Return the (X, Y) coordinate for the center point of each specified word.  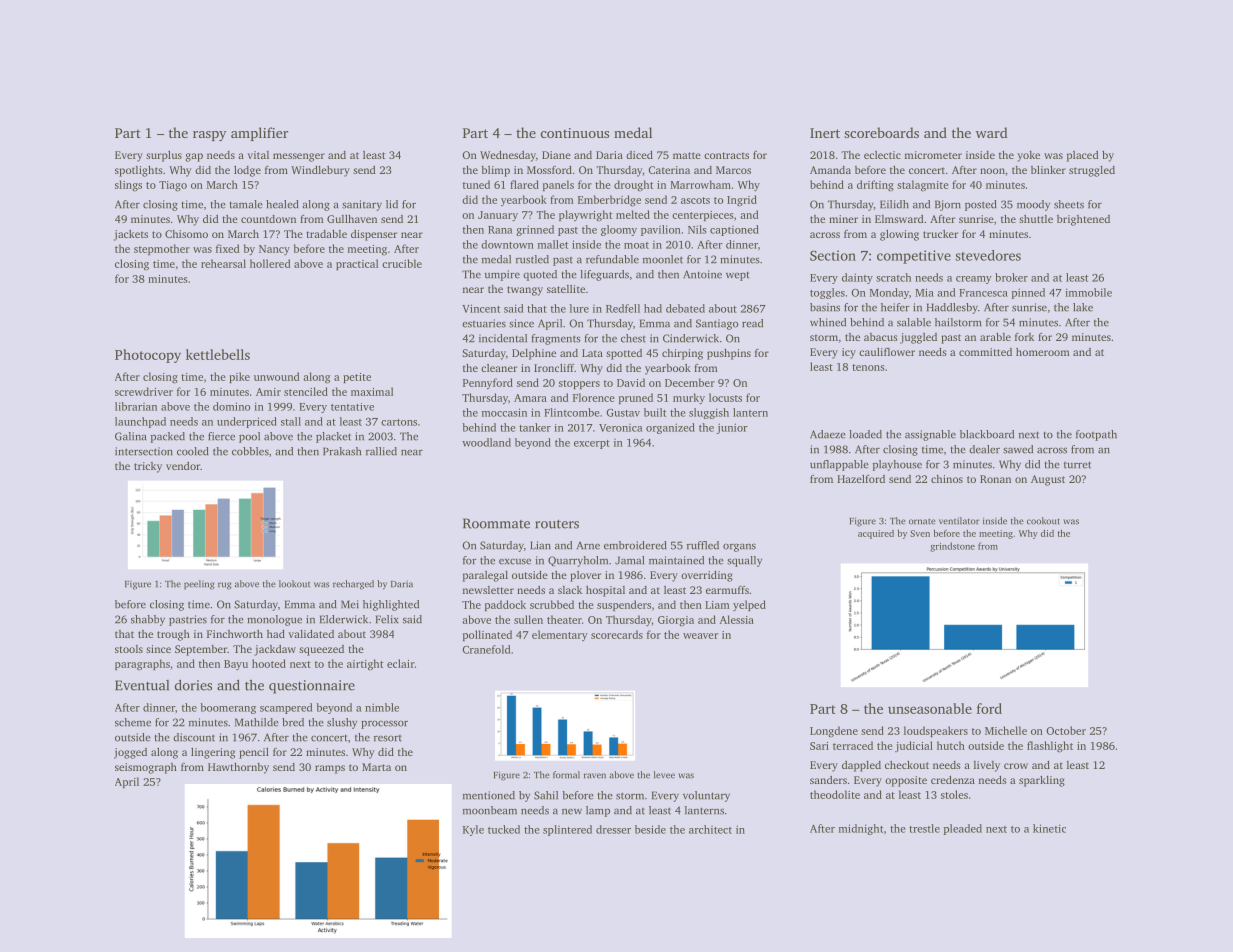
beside (650, 829)
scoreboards (881, 132)
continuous (575, 133)
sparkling (1042, 781)
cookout (1043, 521)
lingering (213, 753)
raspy (210, 136)
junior (732, 428)
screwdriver (144, 391)
